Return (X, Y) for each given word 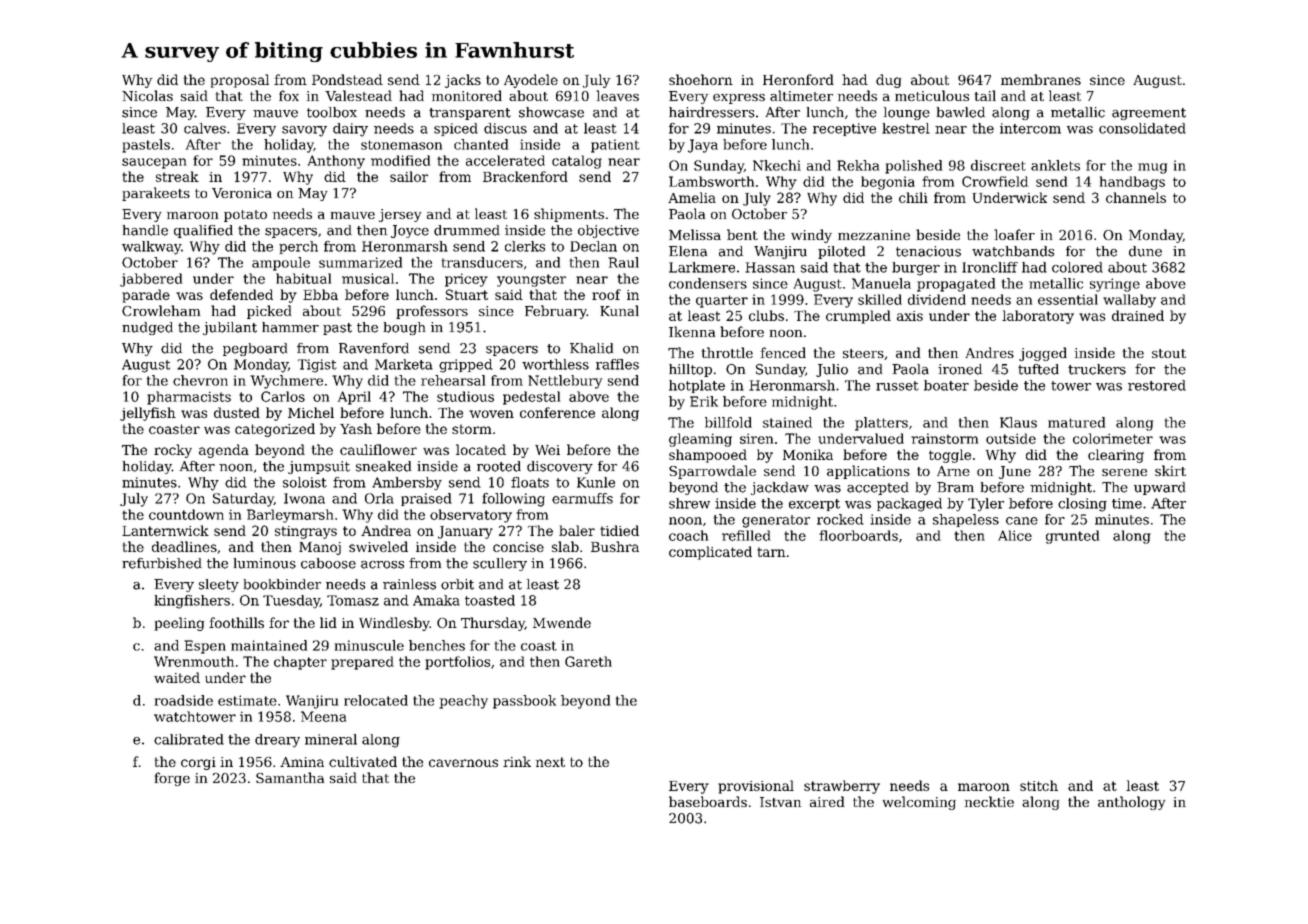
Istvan (780, 802)
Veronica (242, 193)
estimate (247, 700)
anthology (1131, 803)
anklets (1055, 165)
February (556, 312)
